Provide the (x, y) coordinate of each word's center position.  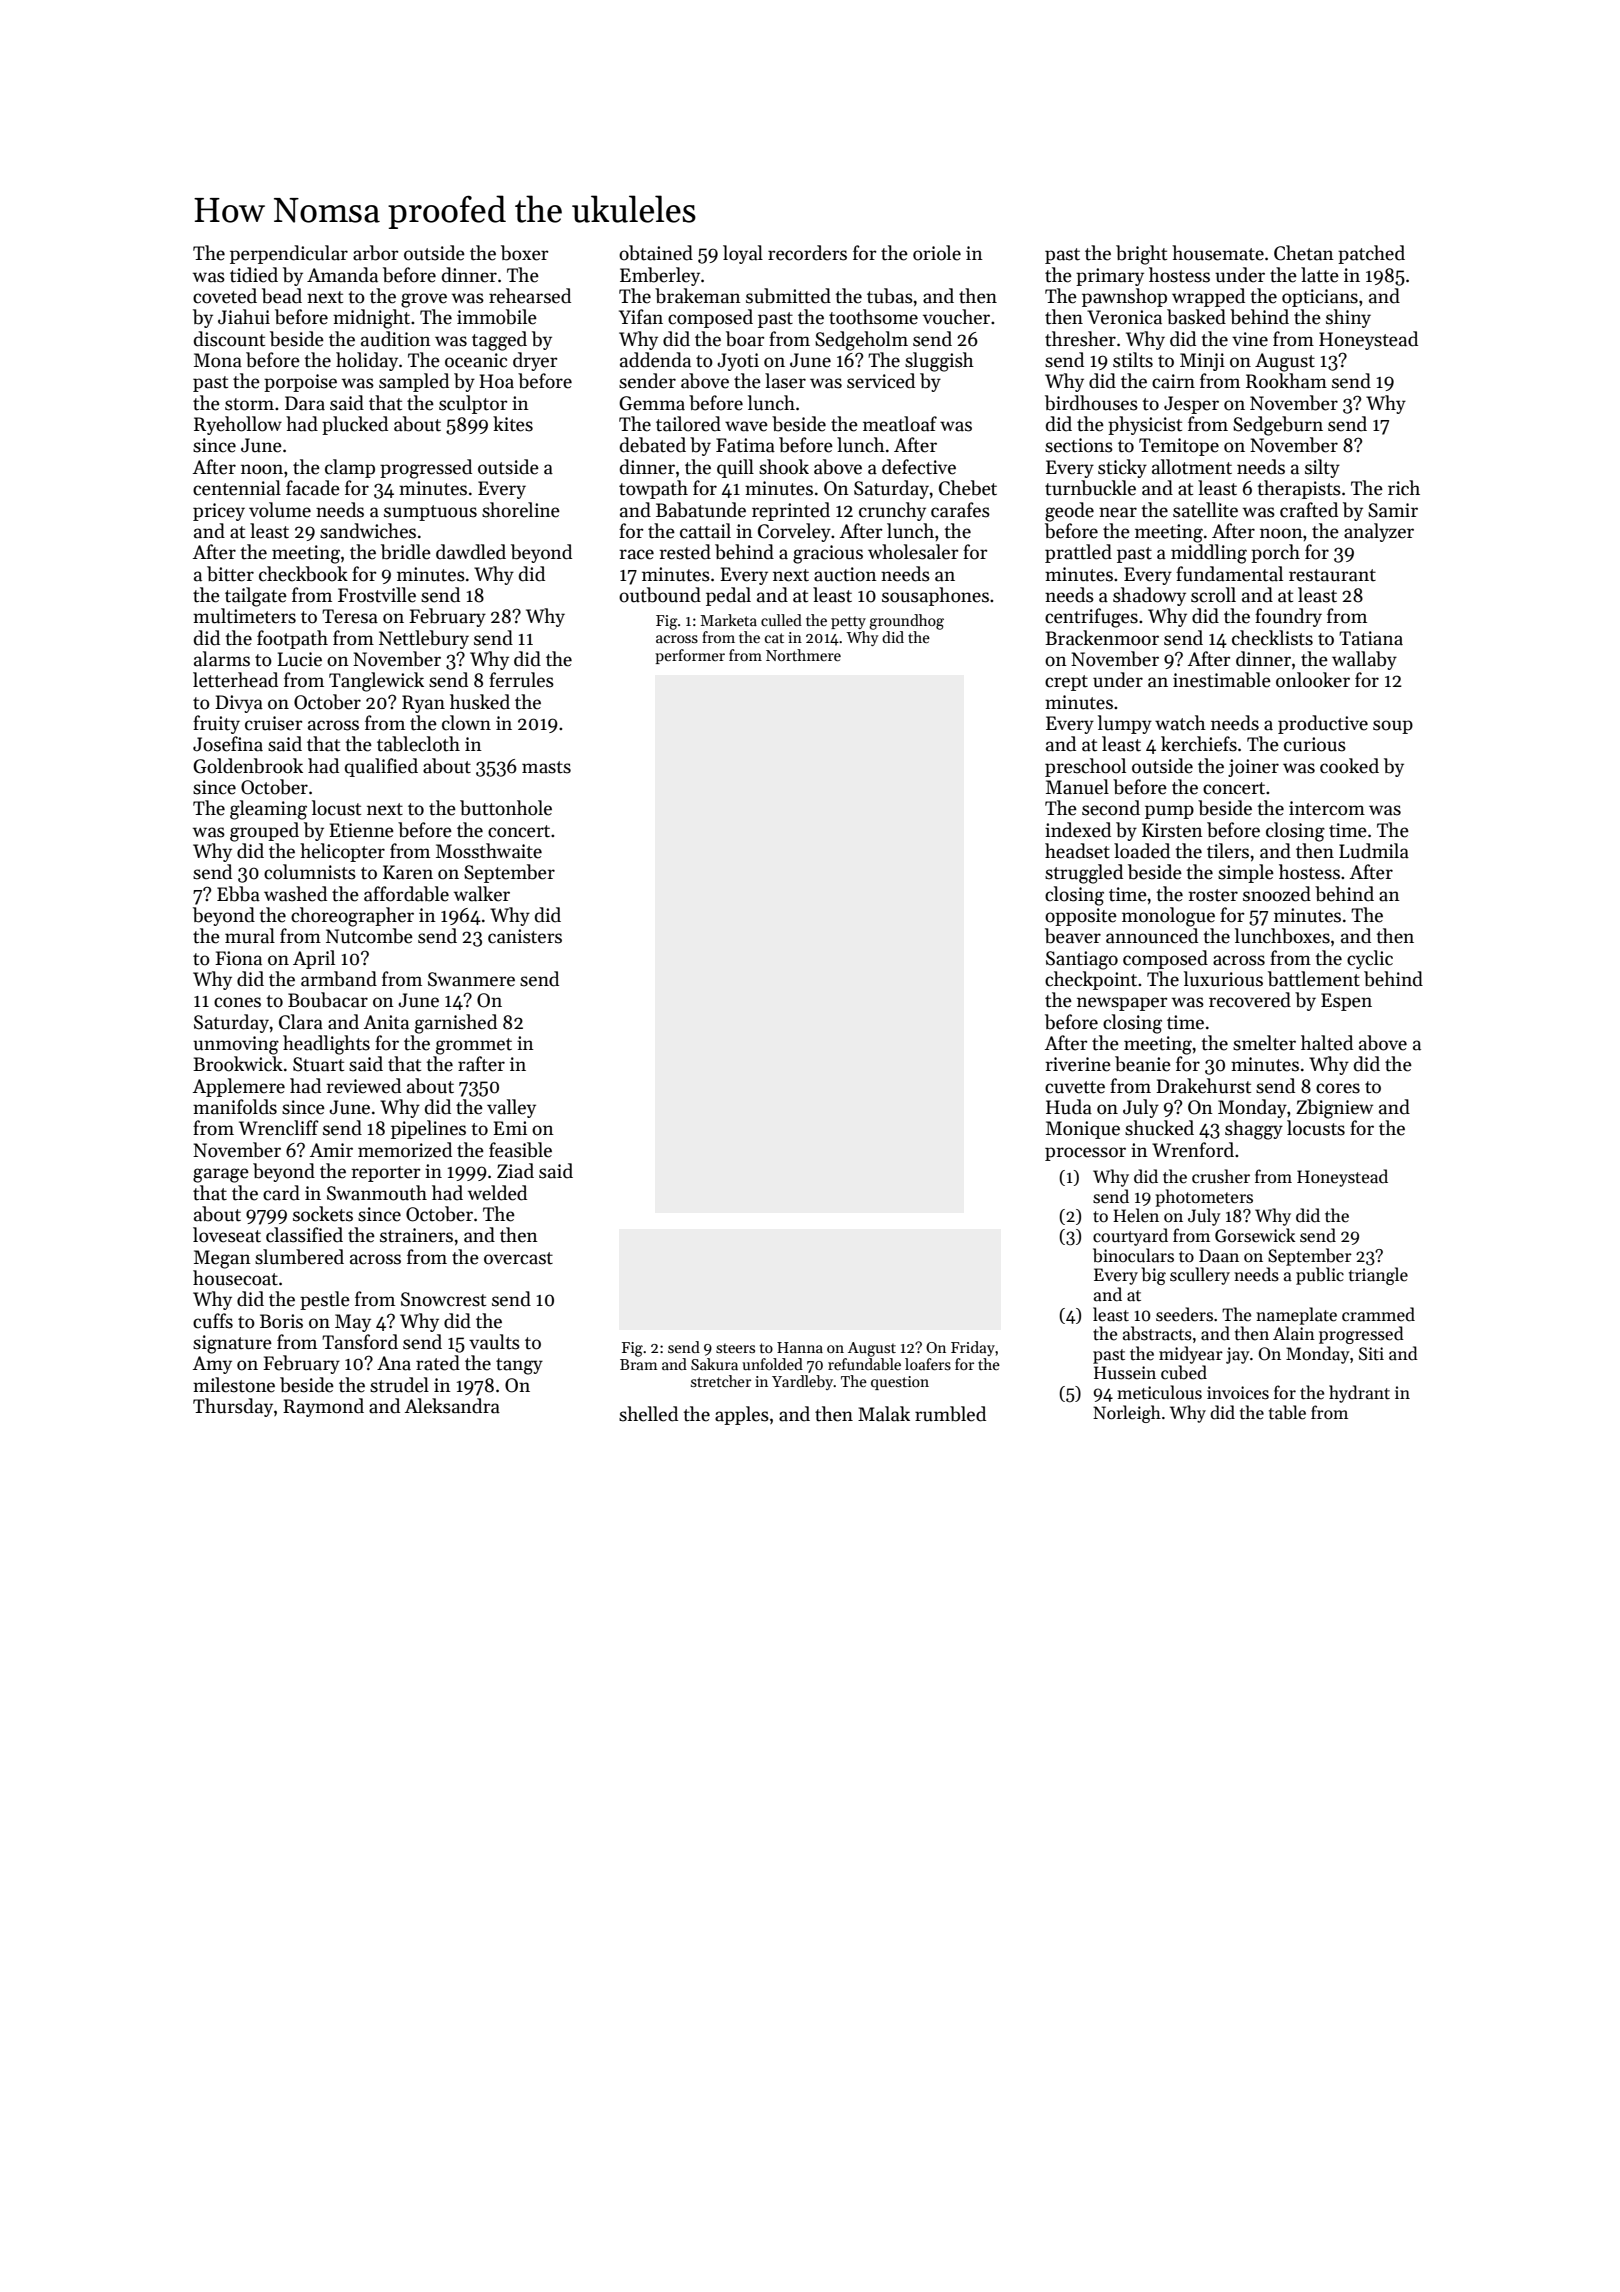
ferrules (521, 680)
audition (396, 339)
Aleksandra (452, 1406)
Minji (1202, 362)
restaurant (1332, 575)
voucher (956, 317)
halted (1327, 1043)
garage (221, 1175)
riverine (1078, 1064)
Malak (884, 1414)
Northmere (803, 655)
